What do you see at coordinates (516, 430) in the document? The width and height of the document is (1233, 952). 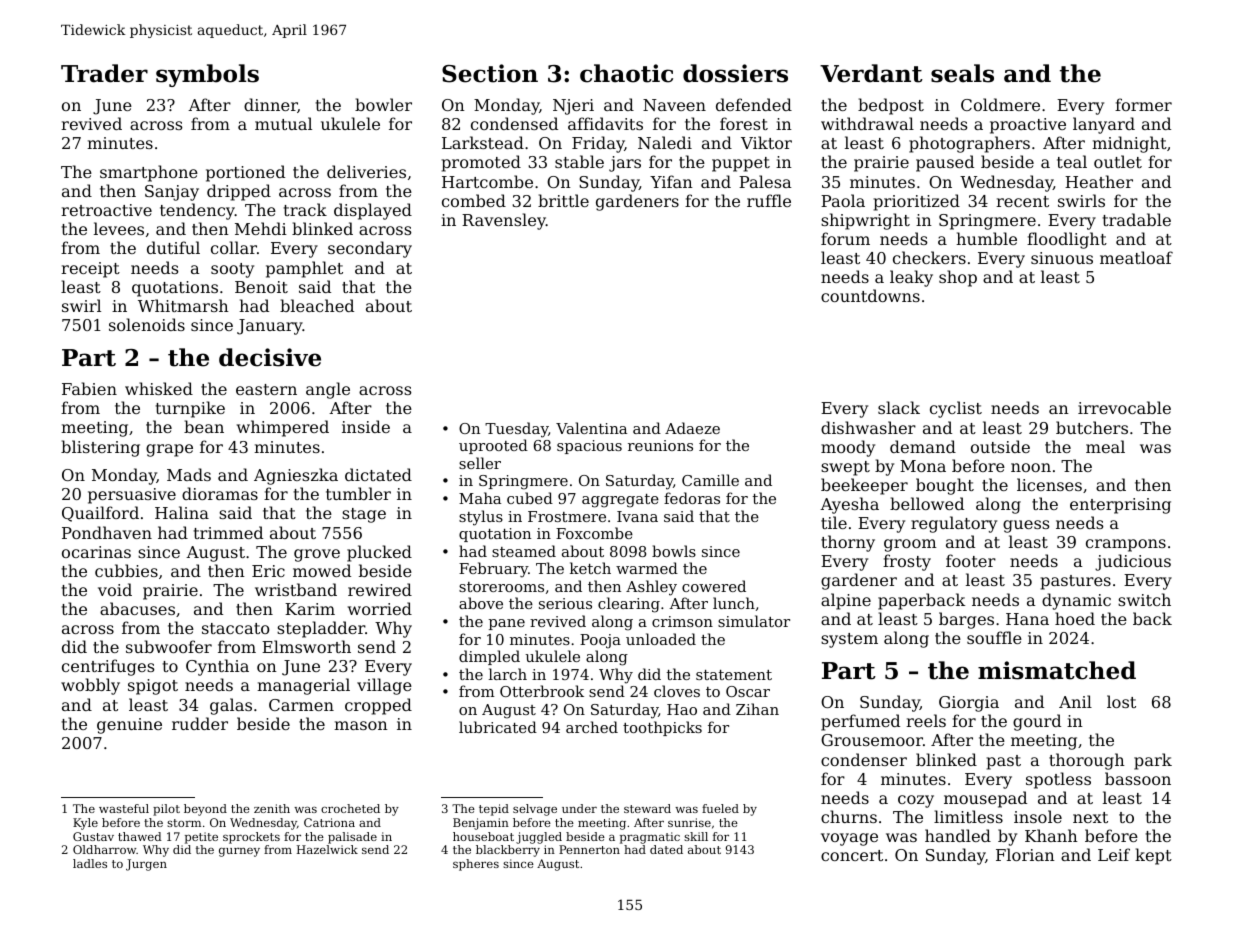 I see `Tuesday` at bounding box center [516, 430].
